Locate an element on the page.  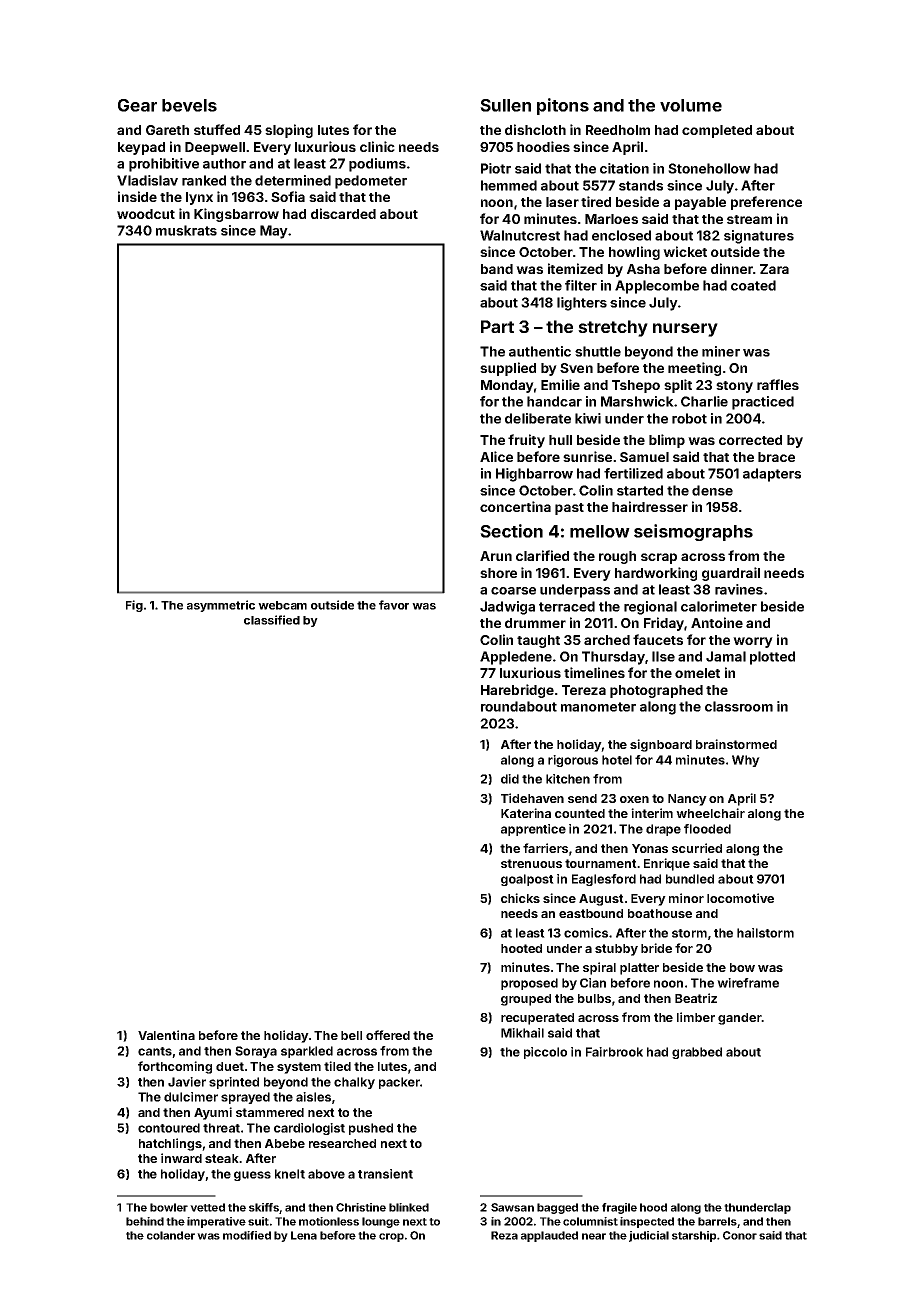
modified is located at coordinates (247, 1235).
